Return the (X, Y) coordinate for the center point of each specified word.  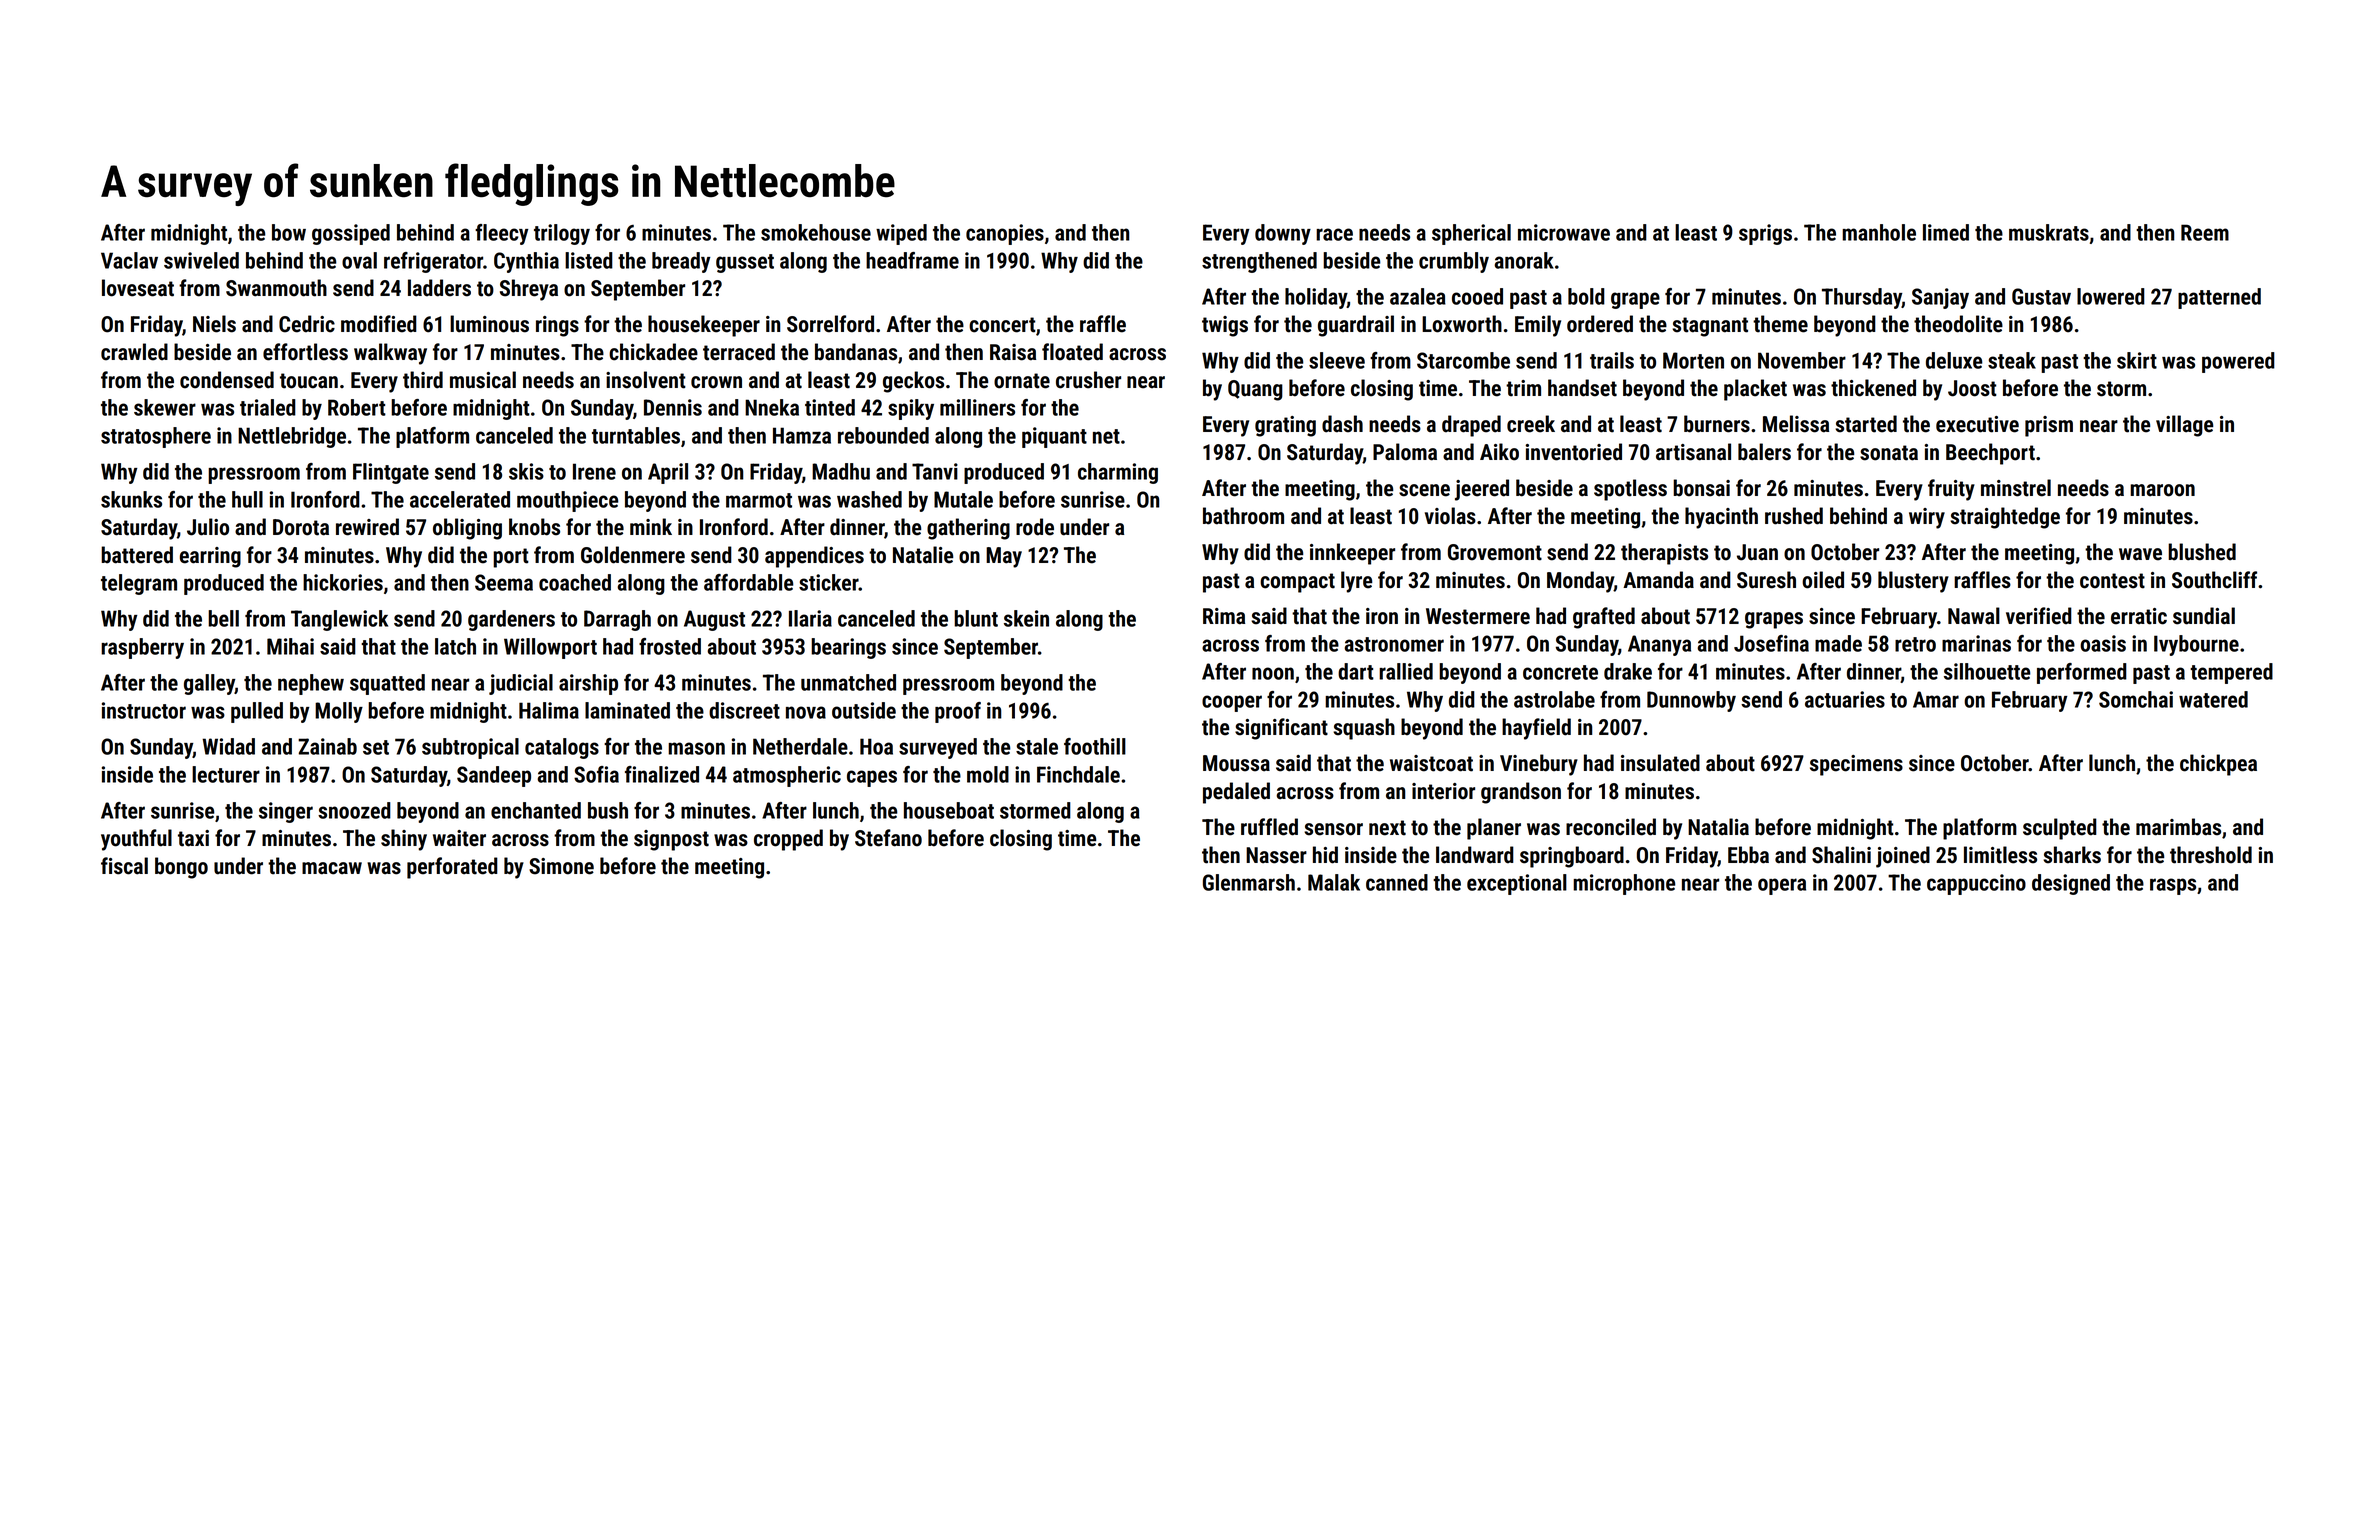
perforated (452, 868)
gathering (968, 529)
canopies (1005, 234)
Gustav (2041, 296)
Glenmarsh (1249, 882)
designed (2071, 884)
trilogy (562, 234)
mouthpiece (567, 501)
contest (2112, 581)
